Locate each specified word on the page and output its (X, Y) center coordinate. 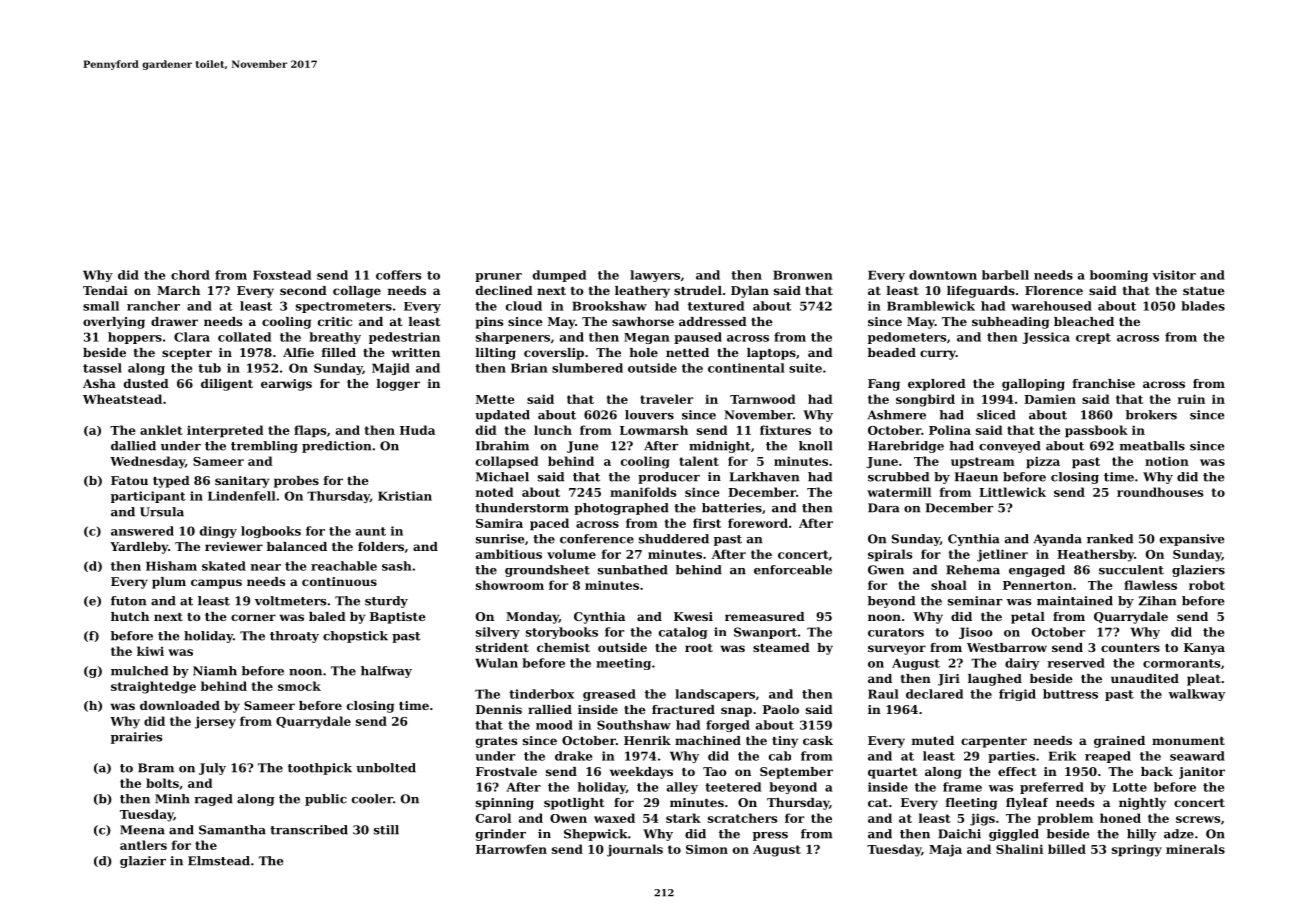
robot (1207, 585)
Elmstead (219, 861)
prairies (136, 738)
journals (635, 850)
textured (716, 306)
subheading (1010, 323)
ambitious (509, 554)
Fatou (129, 480)
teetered (733, 787)
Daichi (959, 834)
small (101, 306)
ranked (1110, 539)
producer (669, 478)
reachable (344, 566)
